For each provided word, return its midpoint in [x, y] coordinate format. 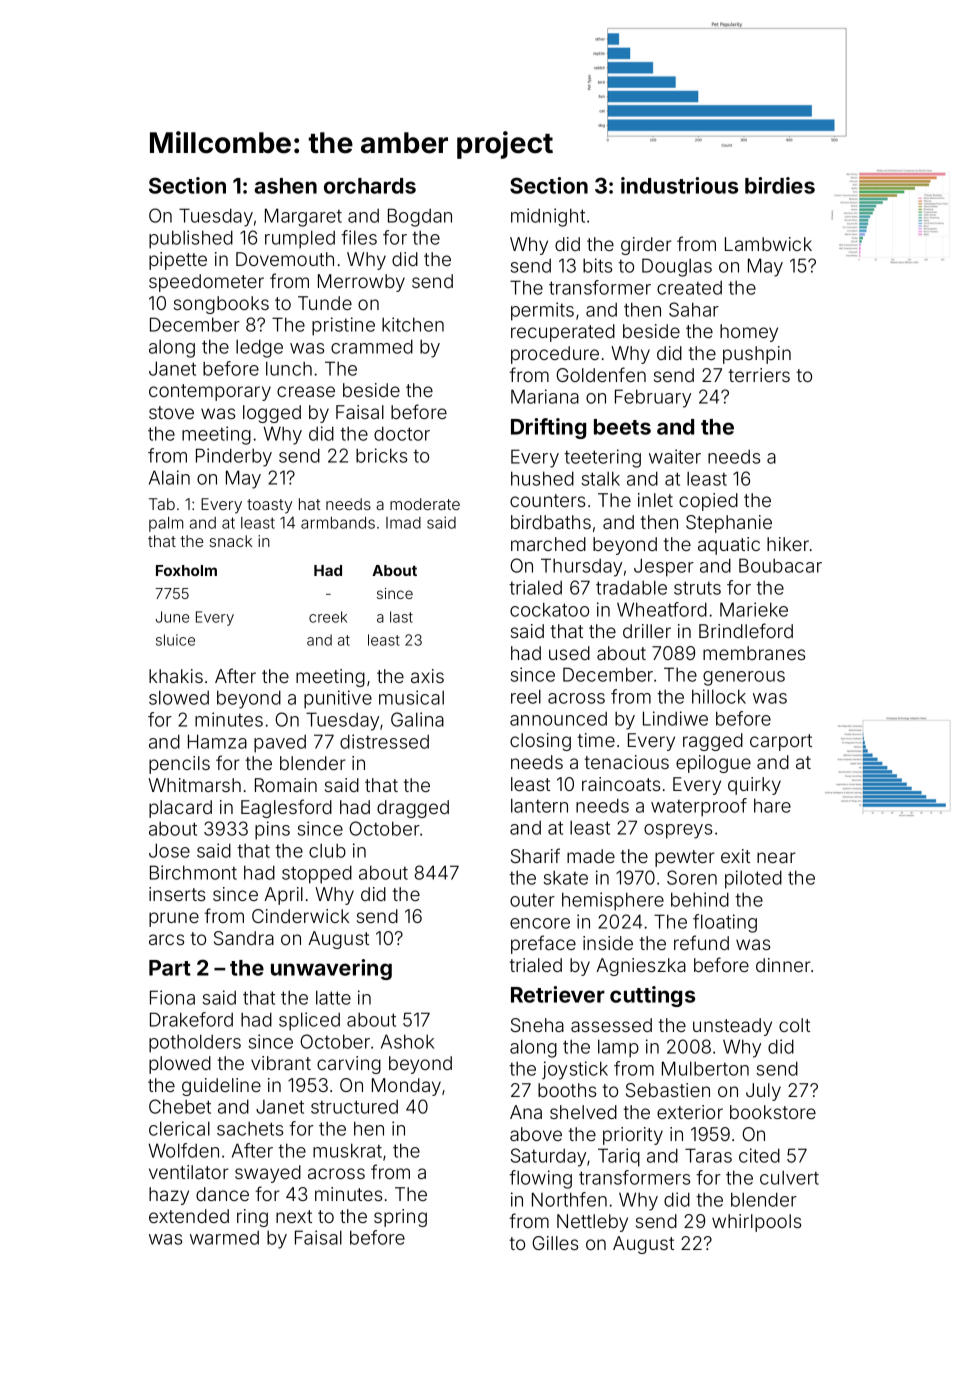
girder [646, 246]
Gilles [555, 1243]
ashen [285, 186]
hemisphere [613, 901]
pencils [179, 765]
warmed [224, 1238]
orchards [370, 186]
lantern [539, 805]
